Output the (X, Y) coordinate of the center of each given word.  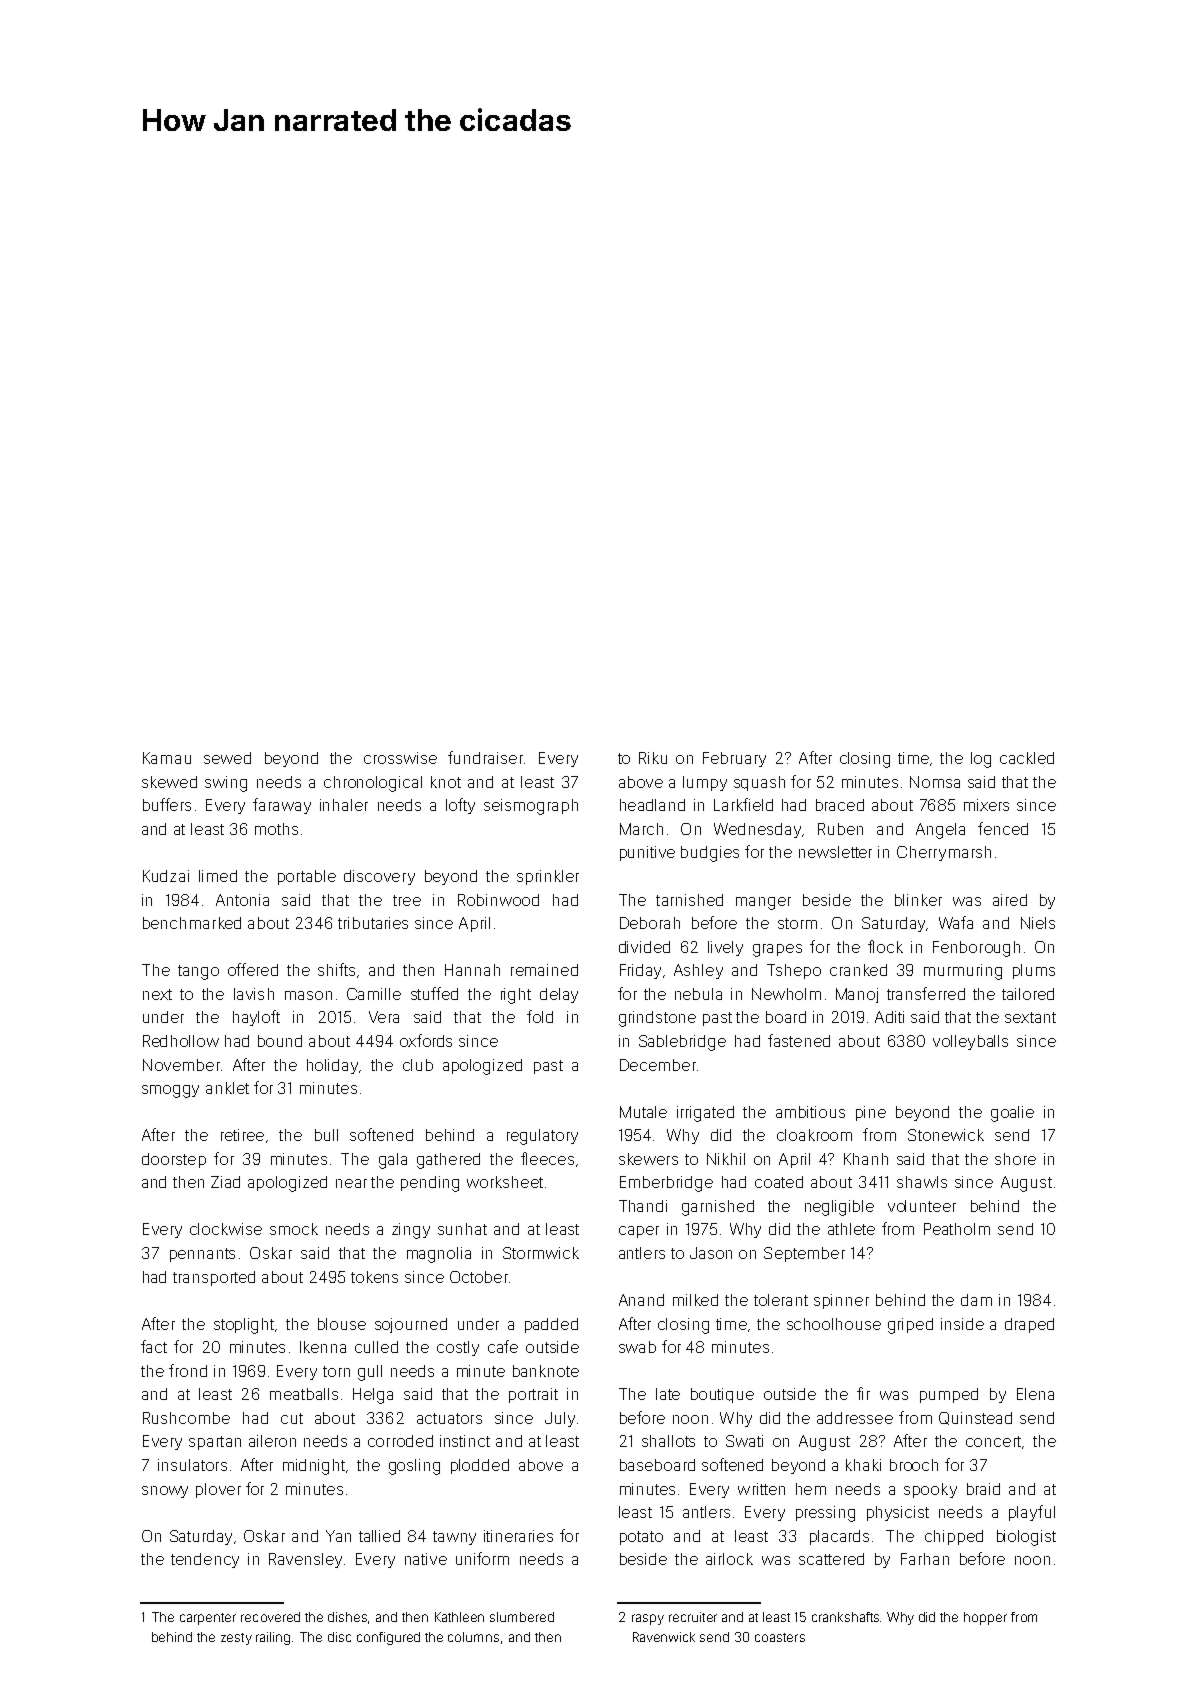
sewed (227, 758)
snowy (165, 1492)
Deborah (650, 923)
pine (871, 1113)
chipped (954, 1537)
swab (637, 1347)
